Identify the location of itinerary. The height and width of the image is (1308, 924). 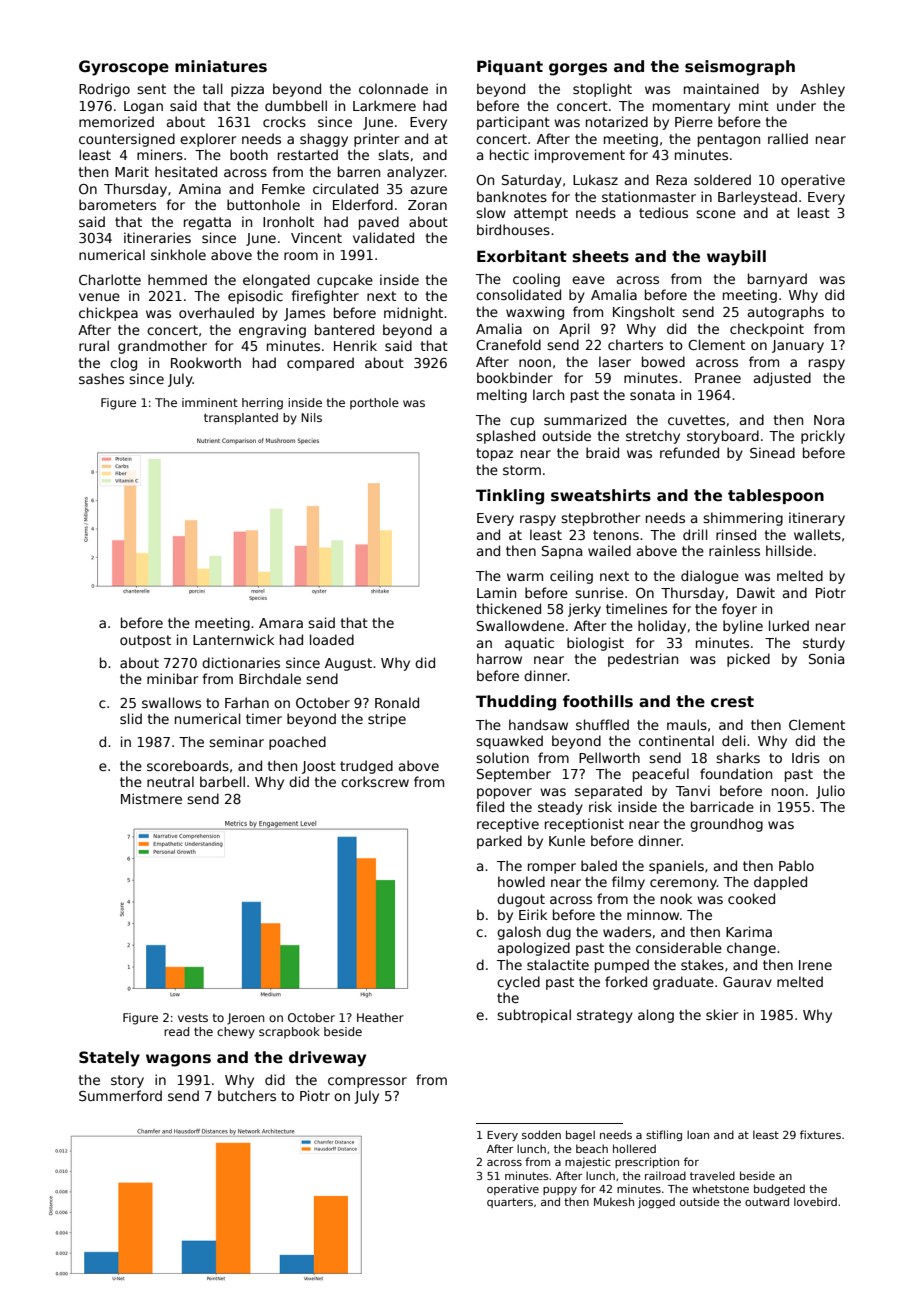
(817, 519).
